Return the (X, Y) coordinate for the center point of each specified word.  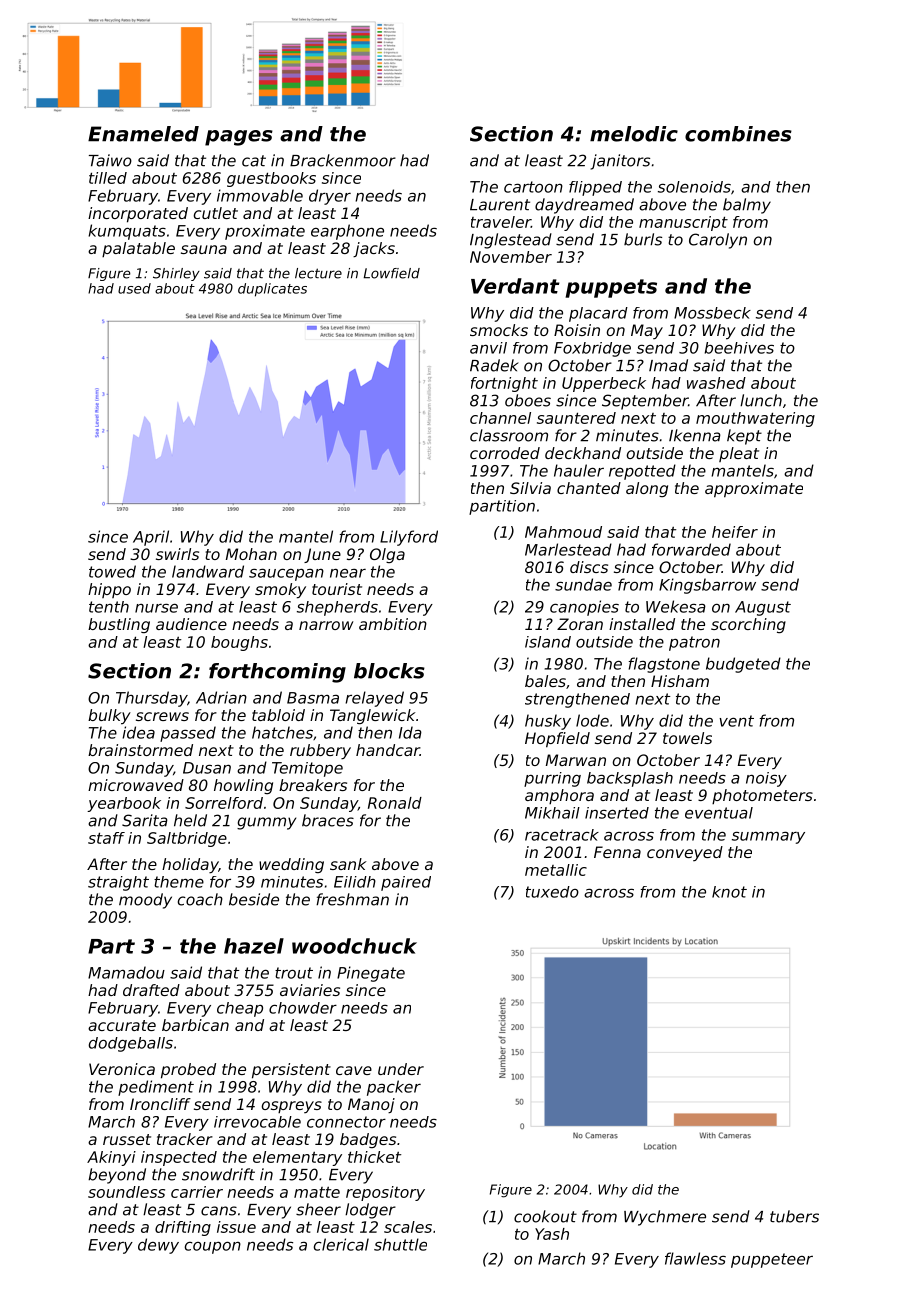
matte (317, 1192)
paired (406, 883)
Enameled (143, 134)
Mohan (251, 554)
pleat (739, 454)
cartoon (533, 187)
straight (118, 883)
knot (729, 892)
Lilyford (409, 538)
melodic (634, 134)
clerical (341, 1244)
